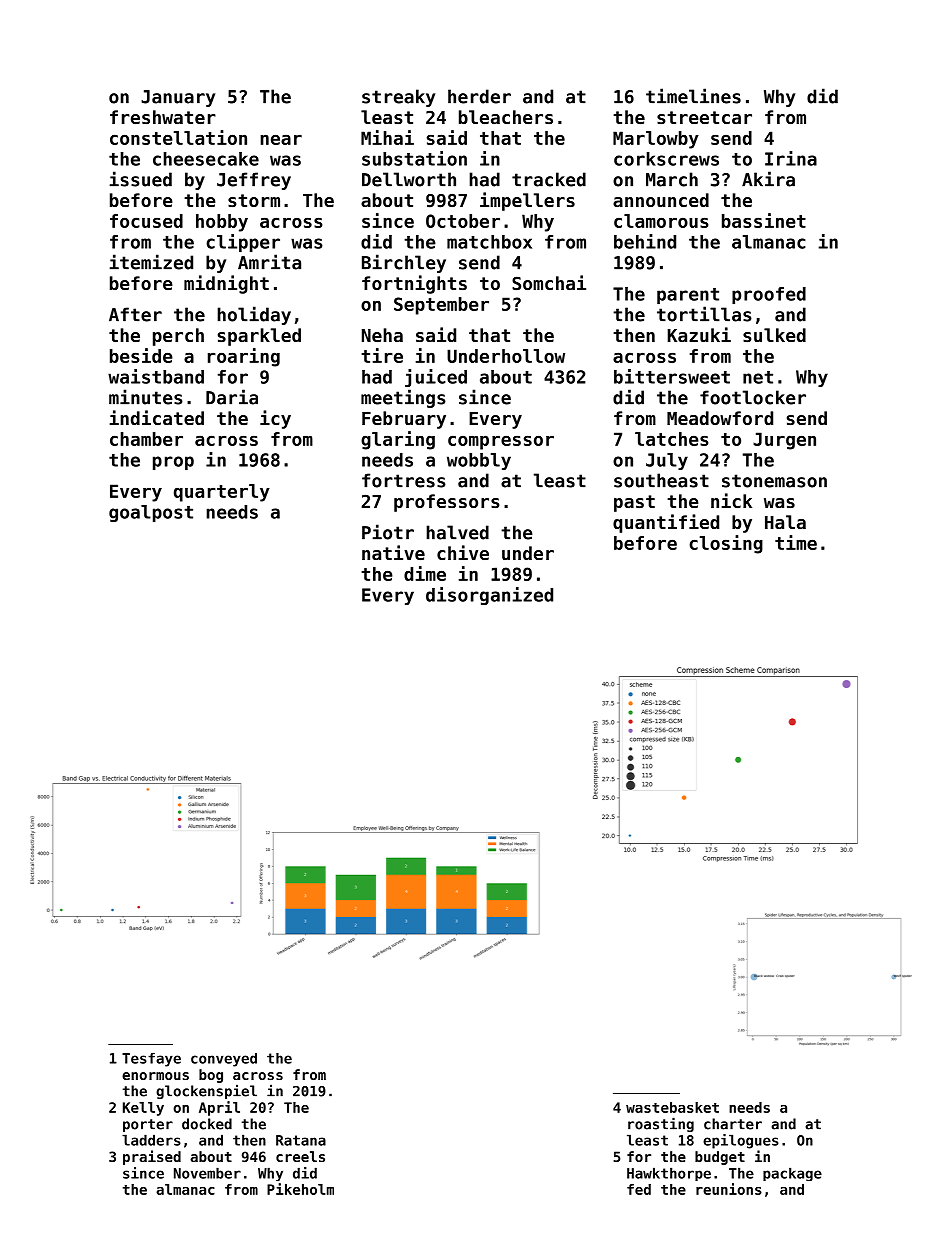 The image size is (952, 1233). Describe the element at coordinates (146, 439) in the screenshot. I see `chamber` at that location.
